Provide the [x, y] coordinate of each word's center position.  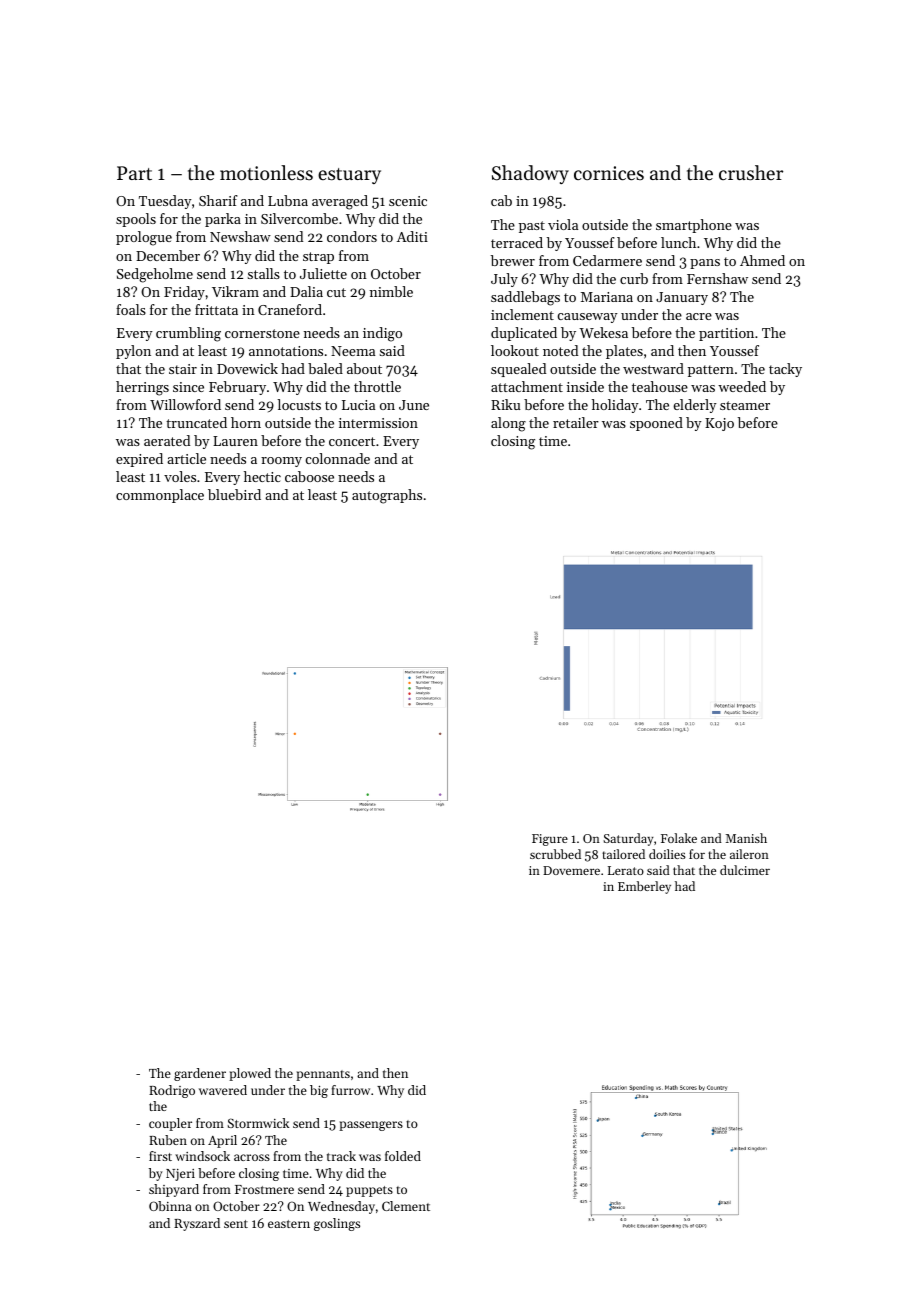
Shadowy [530, 174]
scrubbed [555, 854]
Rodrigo [172, 1091]
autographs [387, 496]
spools [136, 220]
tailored [623, 854]
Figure [550, 840]
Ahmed [762, 260]
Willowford [185, 404]
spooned [656, 424]
